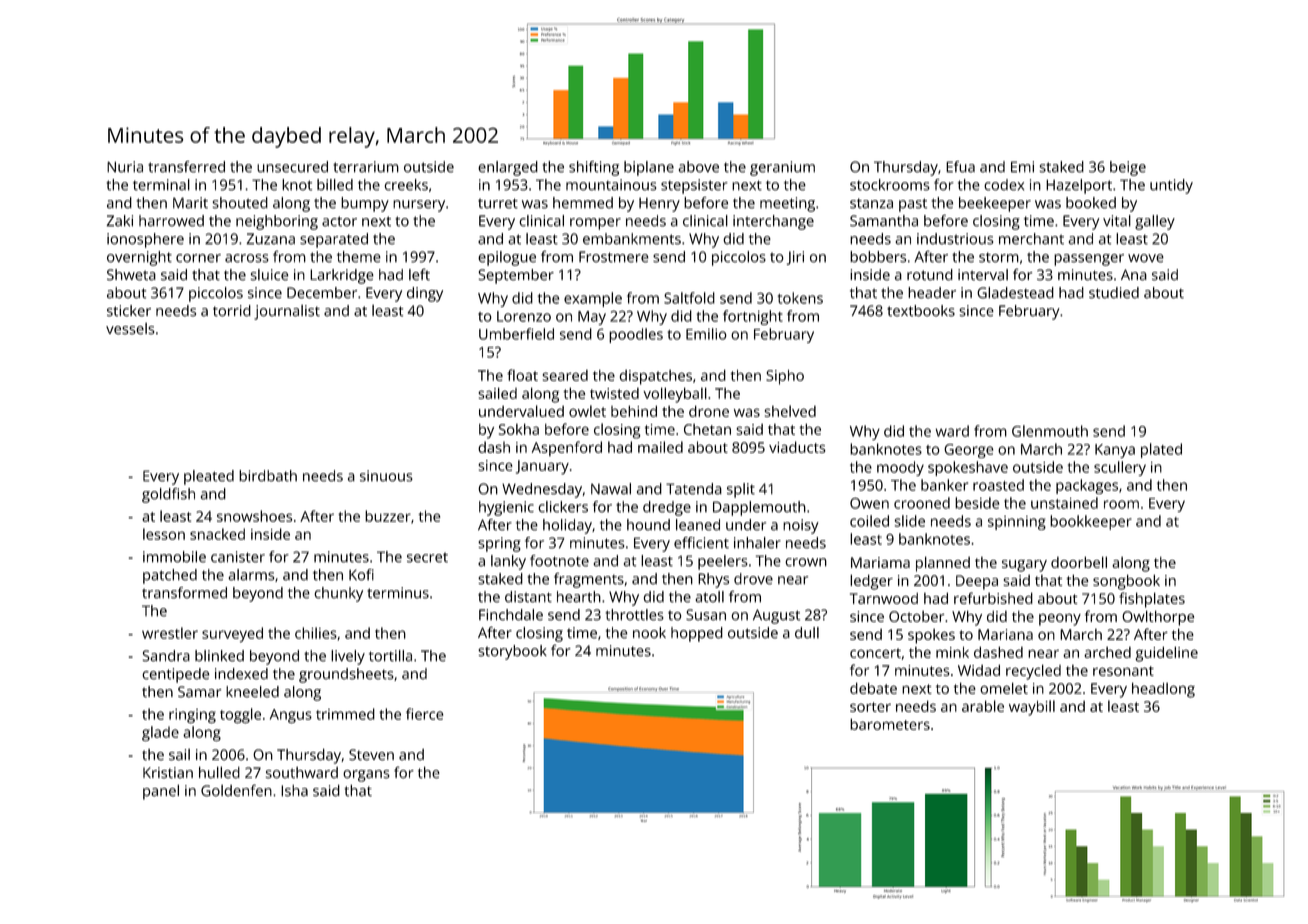 The image size is (1308, 924). Describe the element at coordinates (241, 674) in the screenshot. I see `indexed` at that location.
